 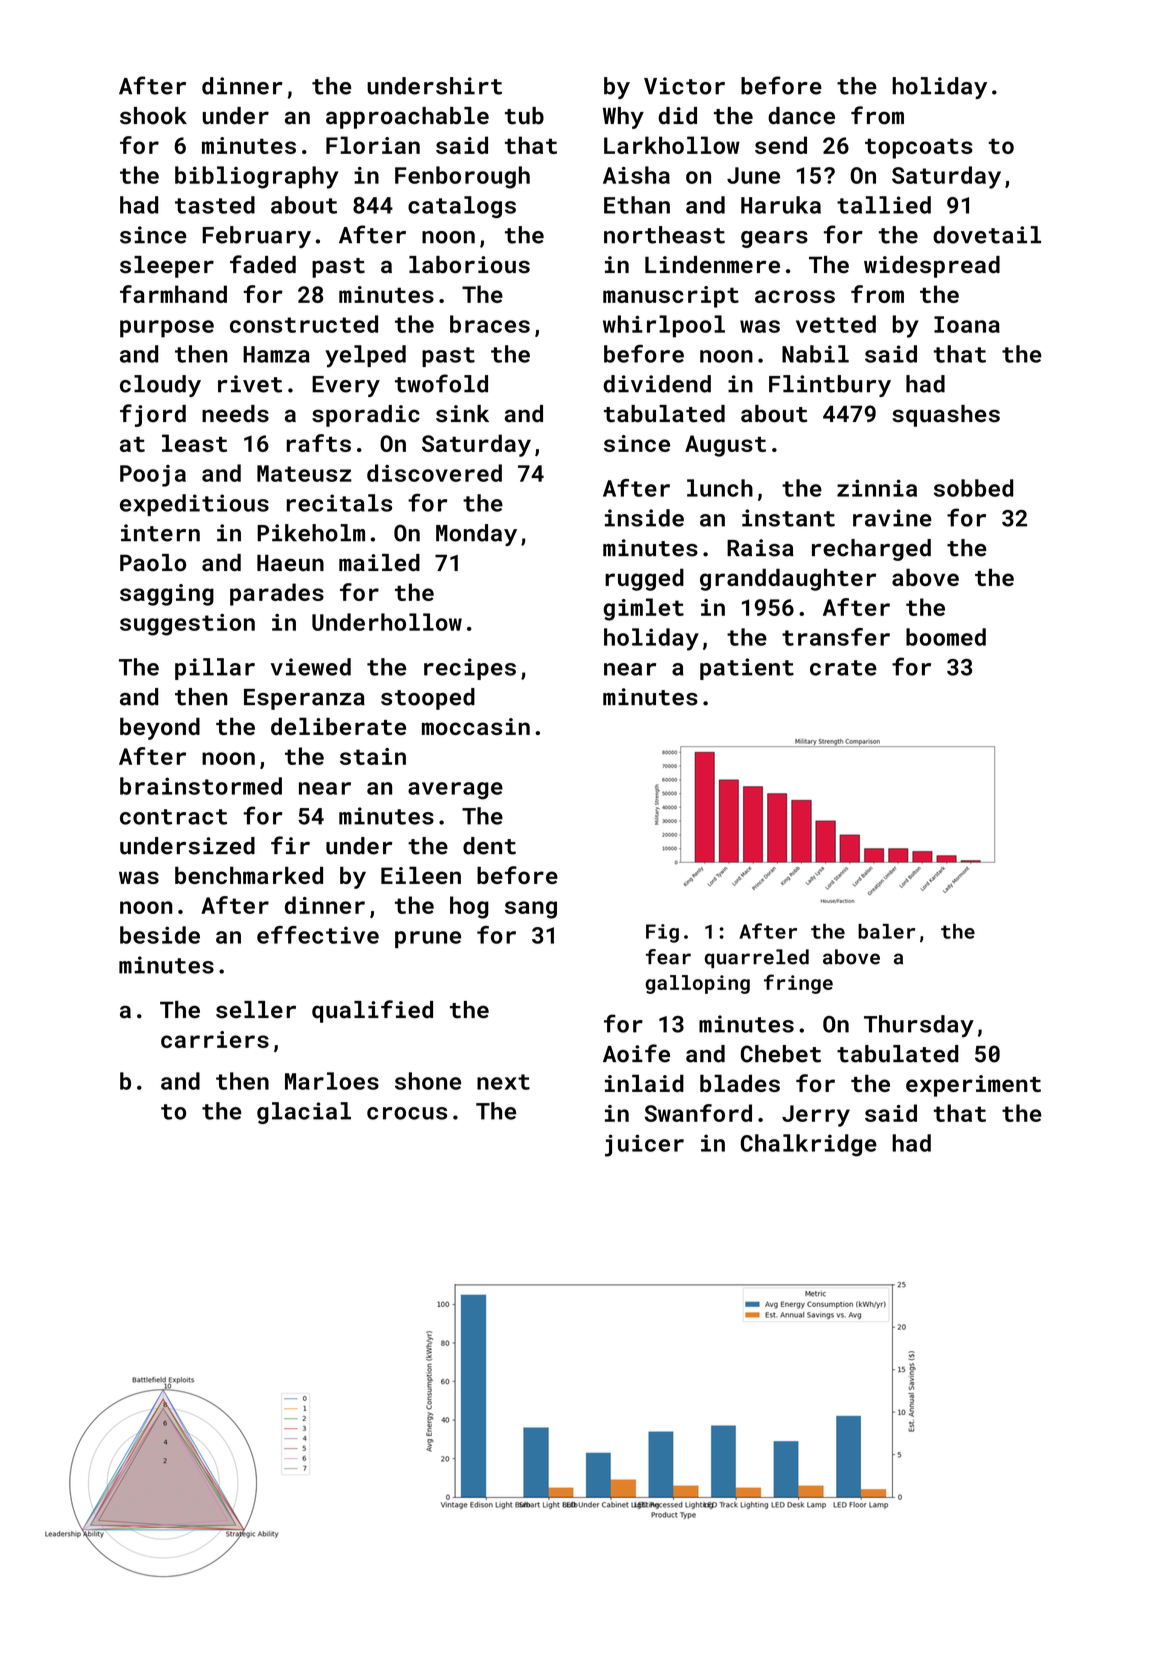 I want to click on experiment, so click(x=973, y=1086).
